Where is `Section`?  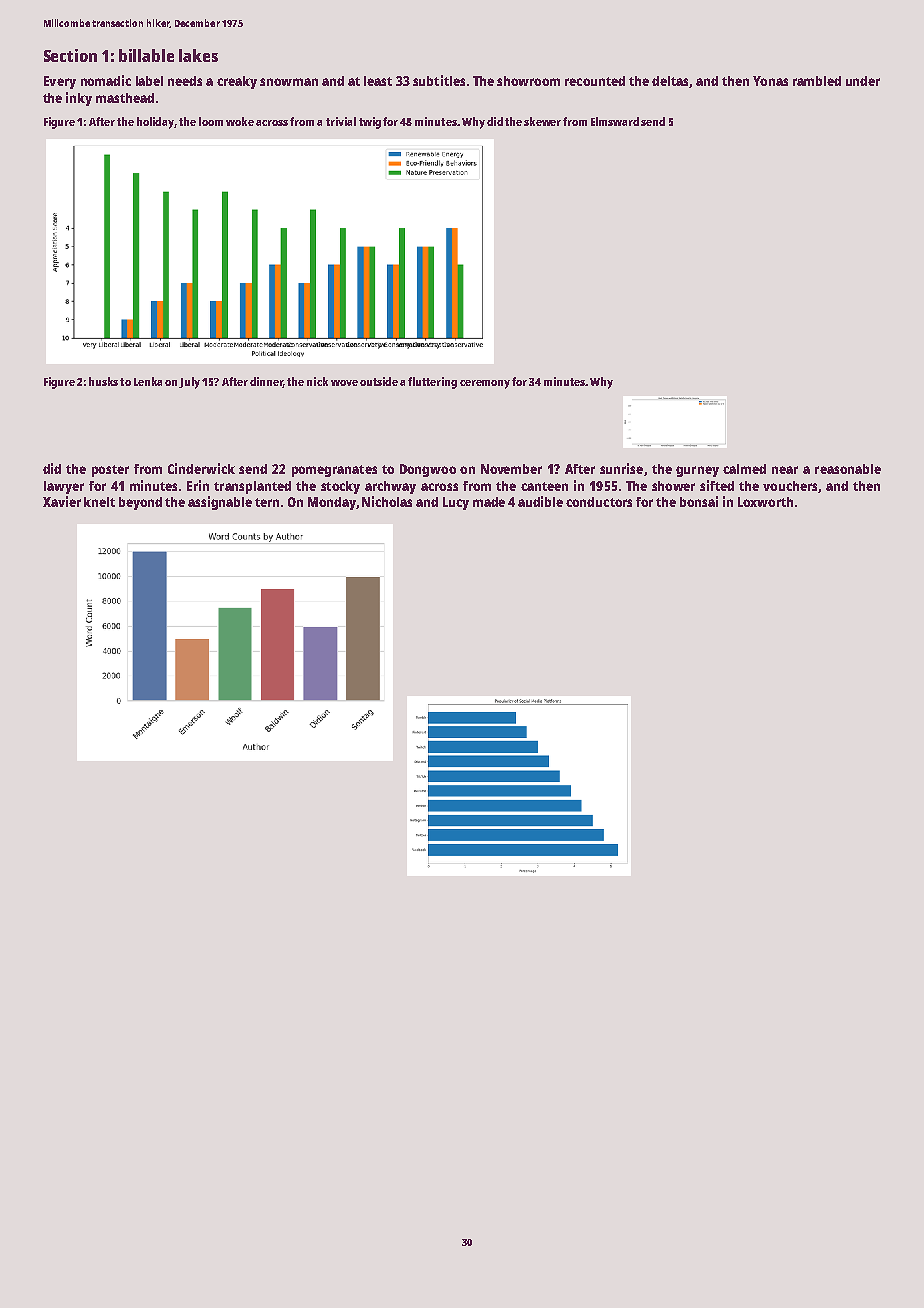 Section is located at coordinates (70, 55).
